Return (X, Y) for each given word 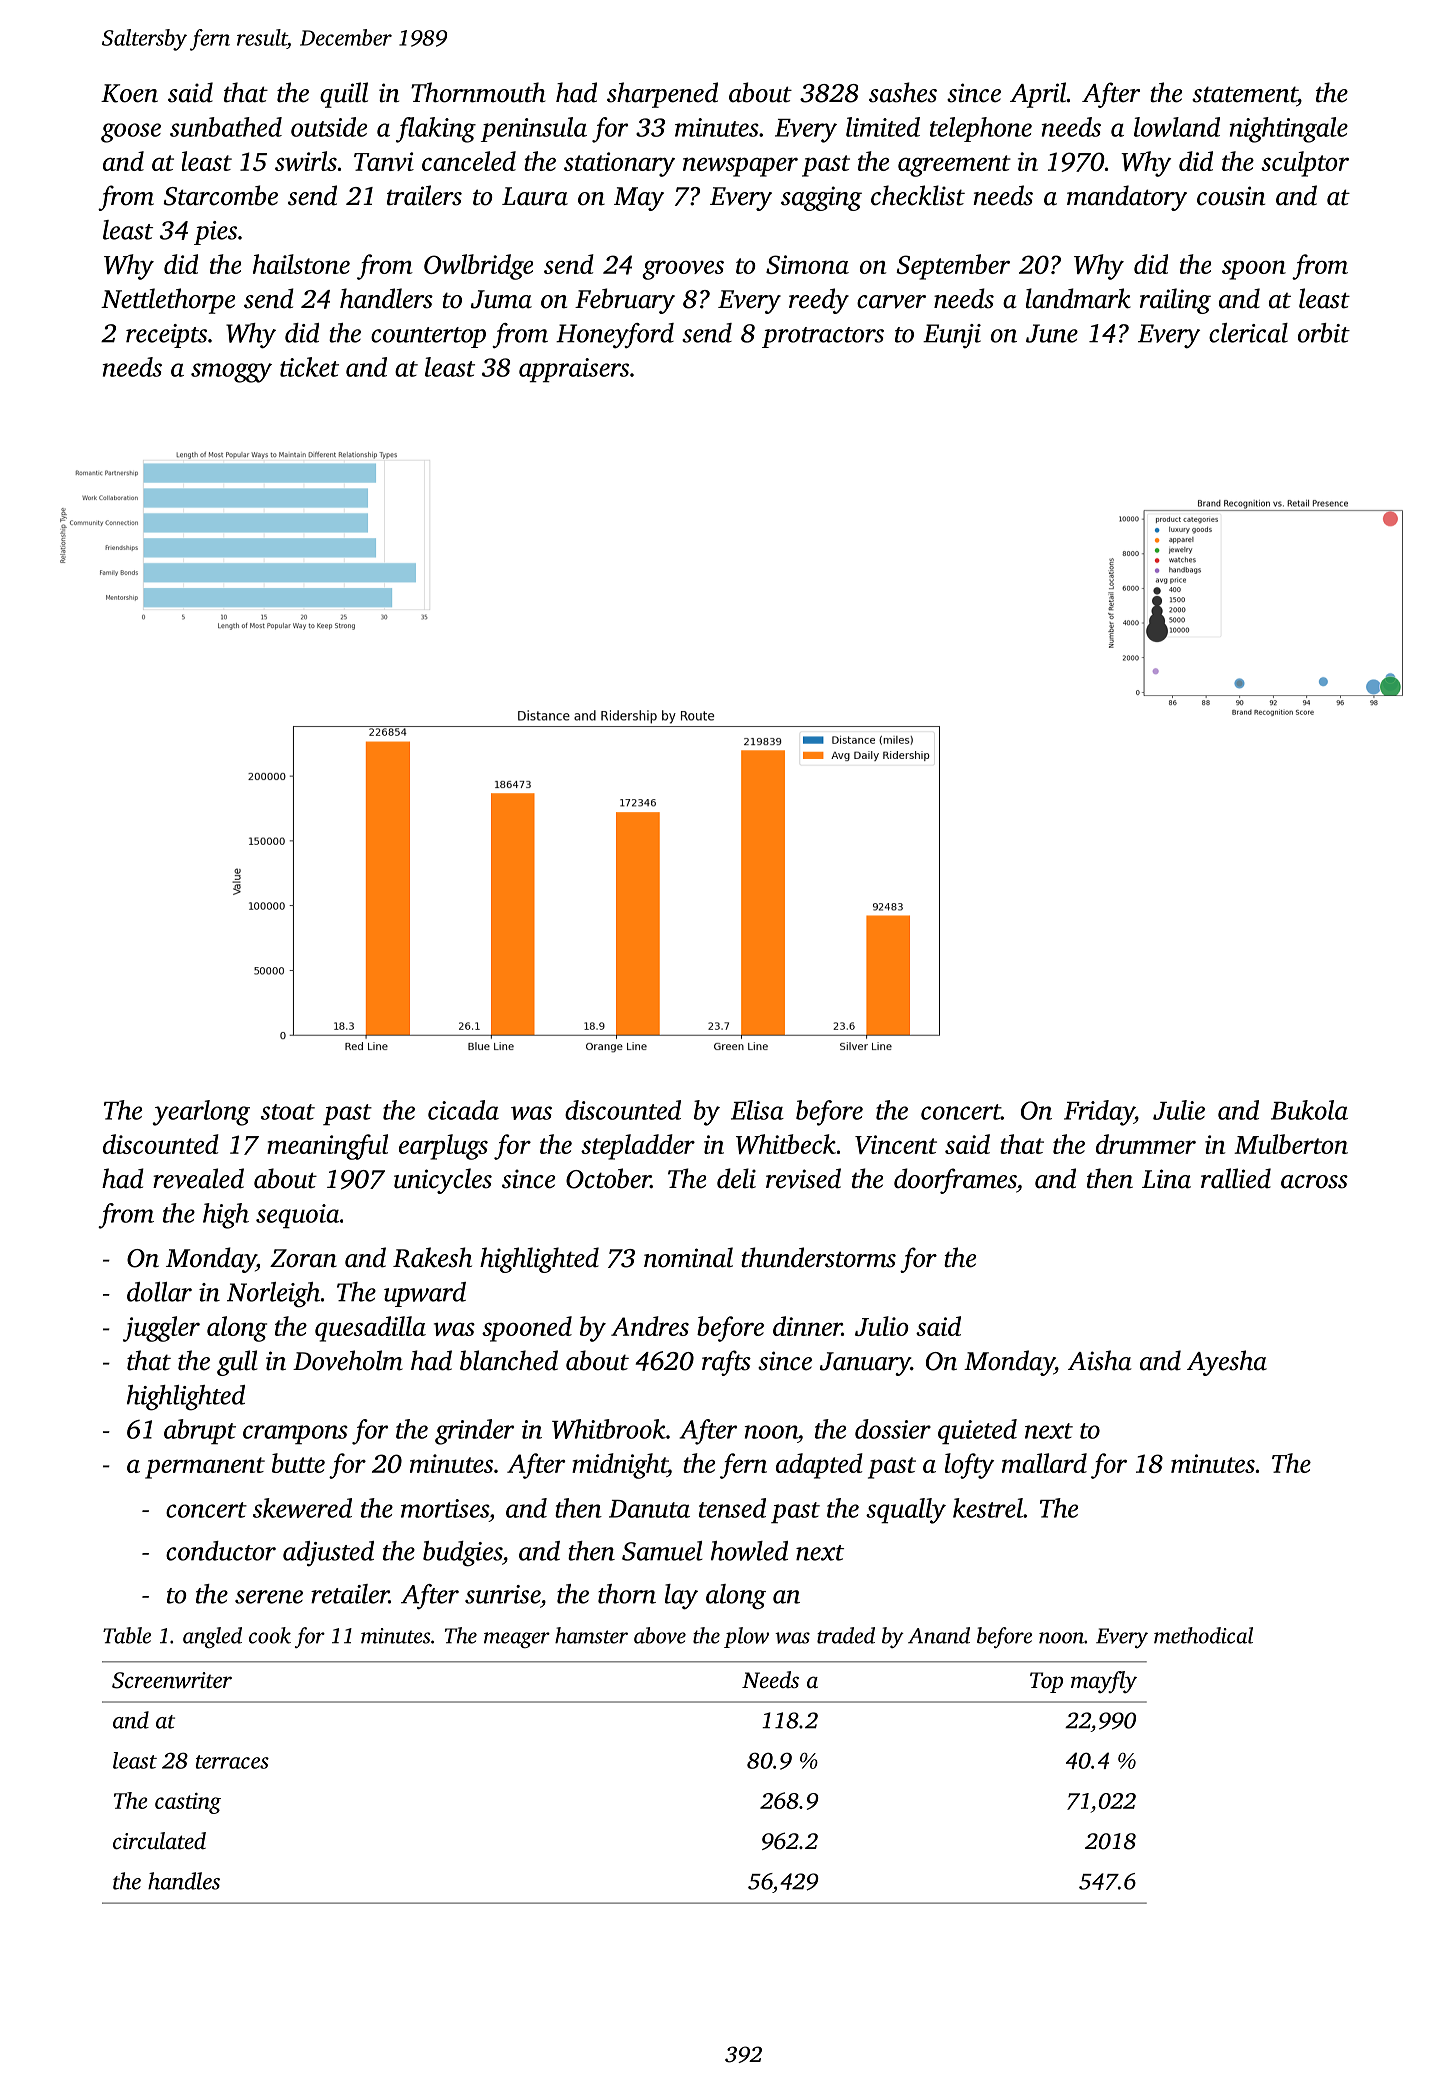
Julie (1179, 1110)
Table (127, 1635)
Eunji (952, 336)
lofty (969, 1466)
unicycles (443, 1181)
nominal (688, 1257)
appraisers (574, 370)
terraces (232, 1762)
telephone (981, 129)
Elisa (757, 1110)
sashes (903, 92)
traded (846, 1635)
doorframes (955, 1181)
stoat (288, 1112)
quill (344, 95)
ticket (309, 367)
